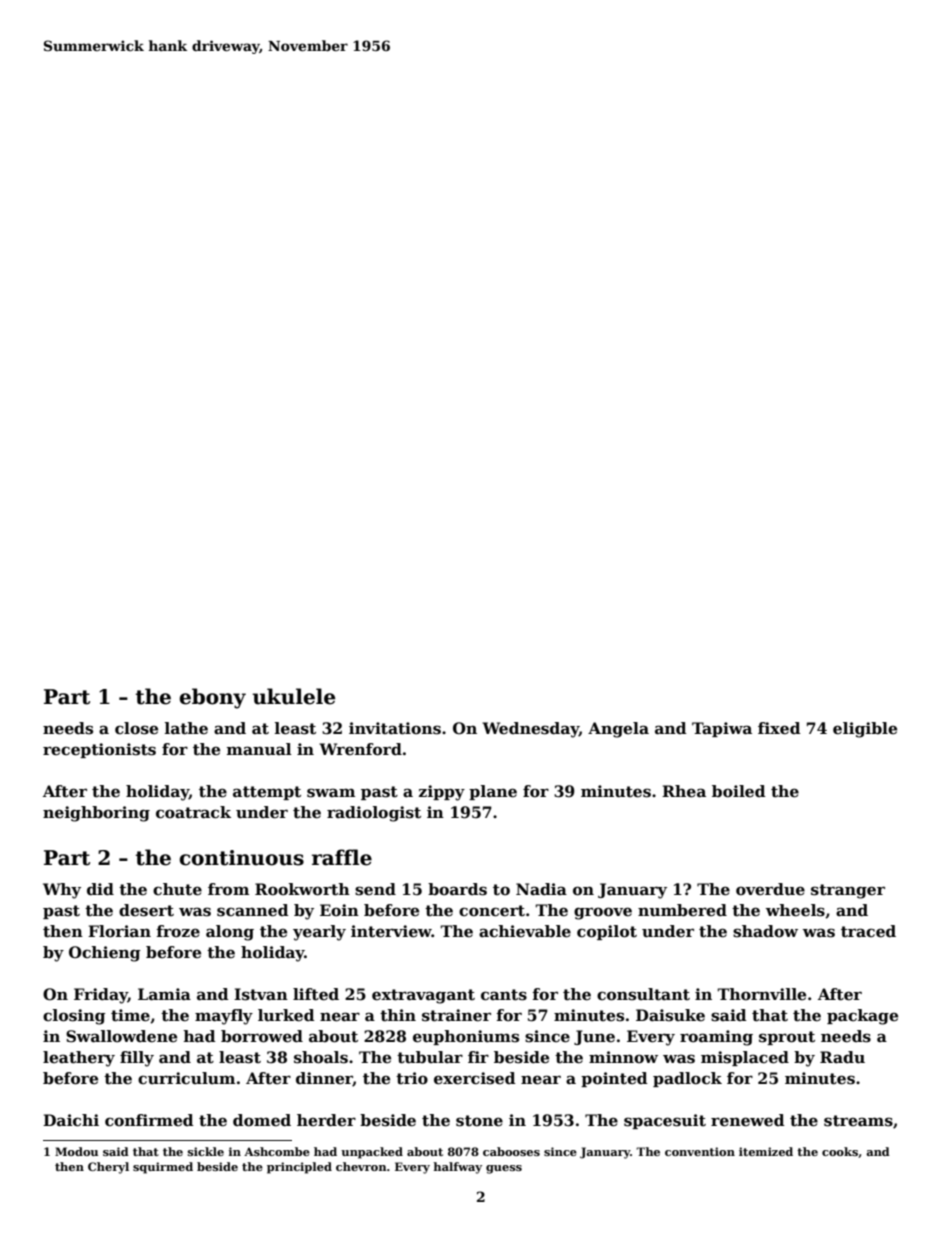 This document has height=1233, width=952. I want to click on attempt, so click(267, 793).
